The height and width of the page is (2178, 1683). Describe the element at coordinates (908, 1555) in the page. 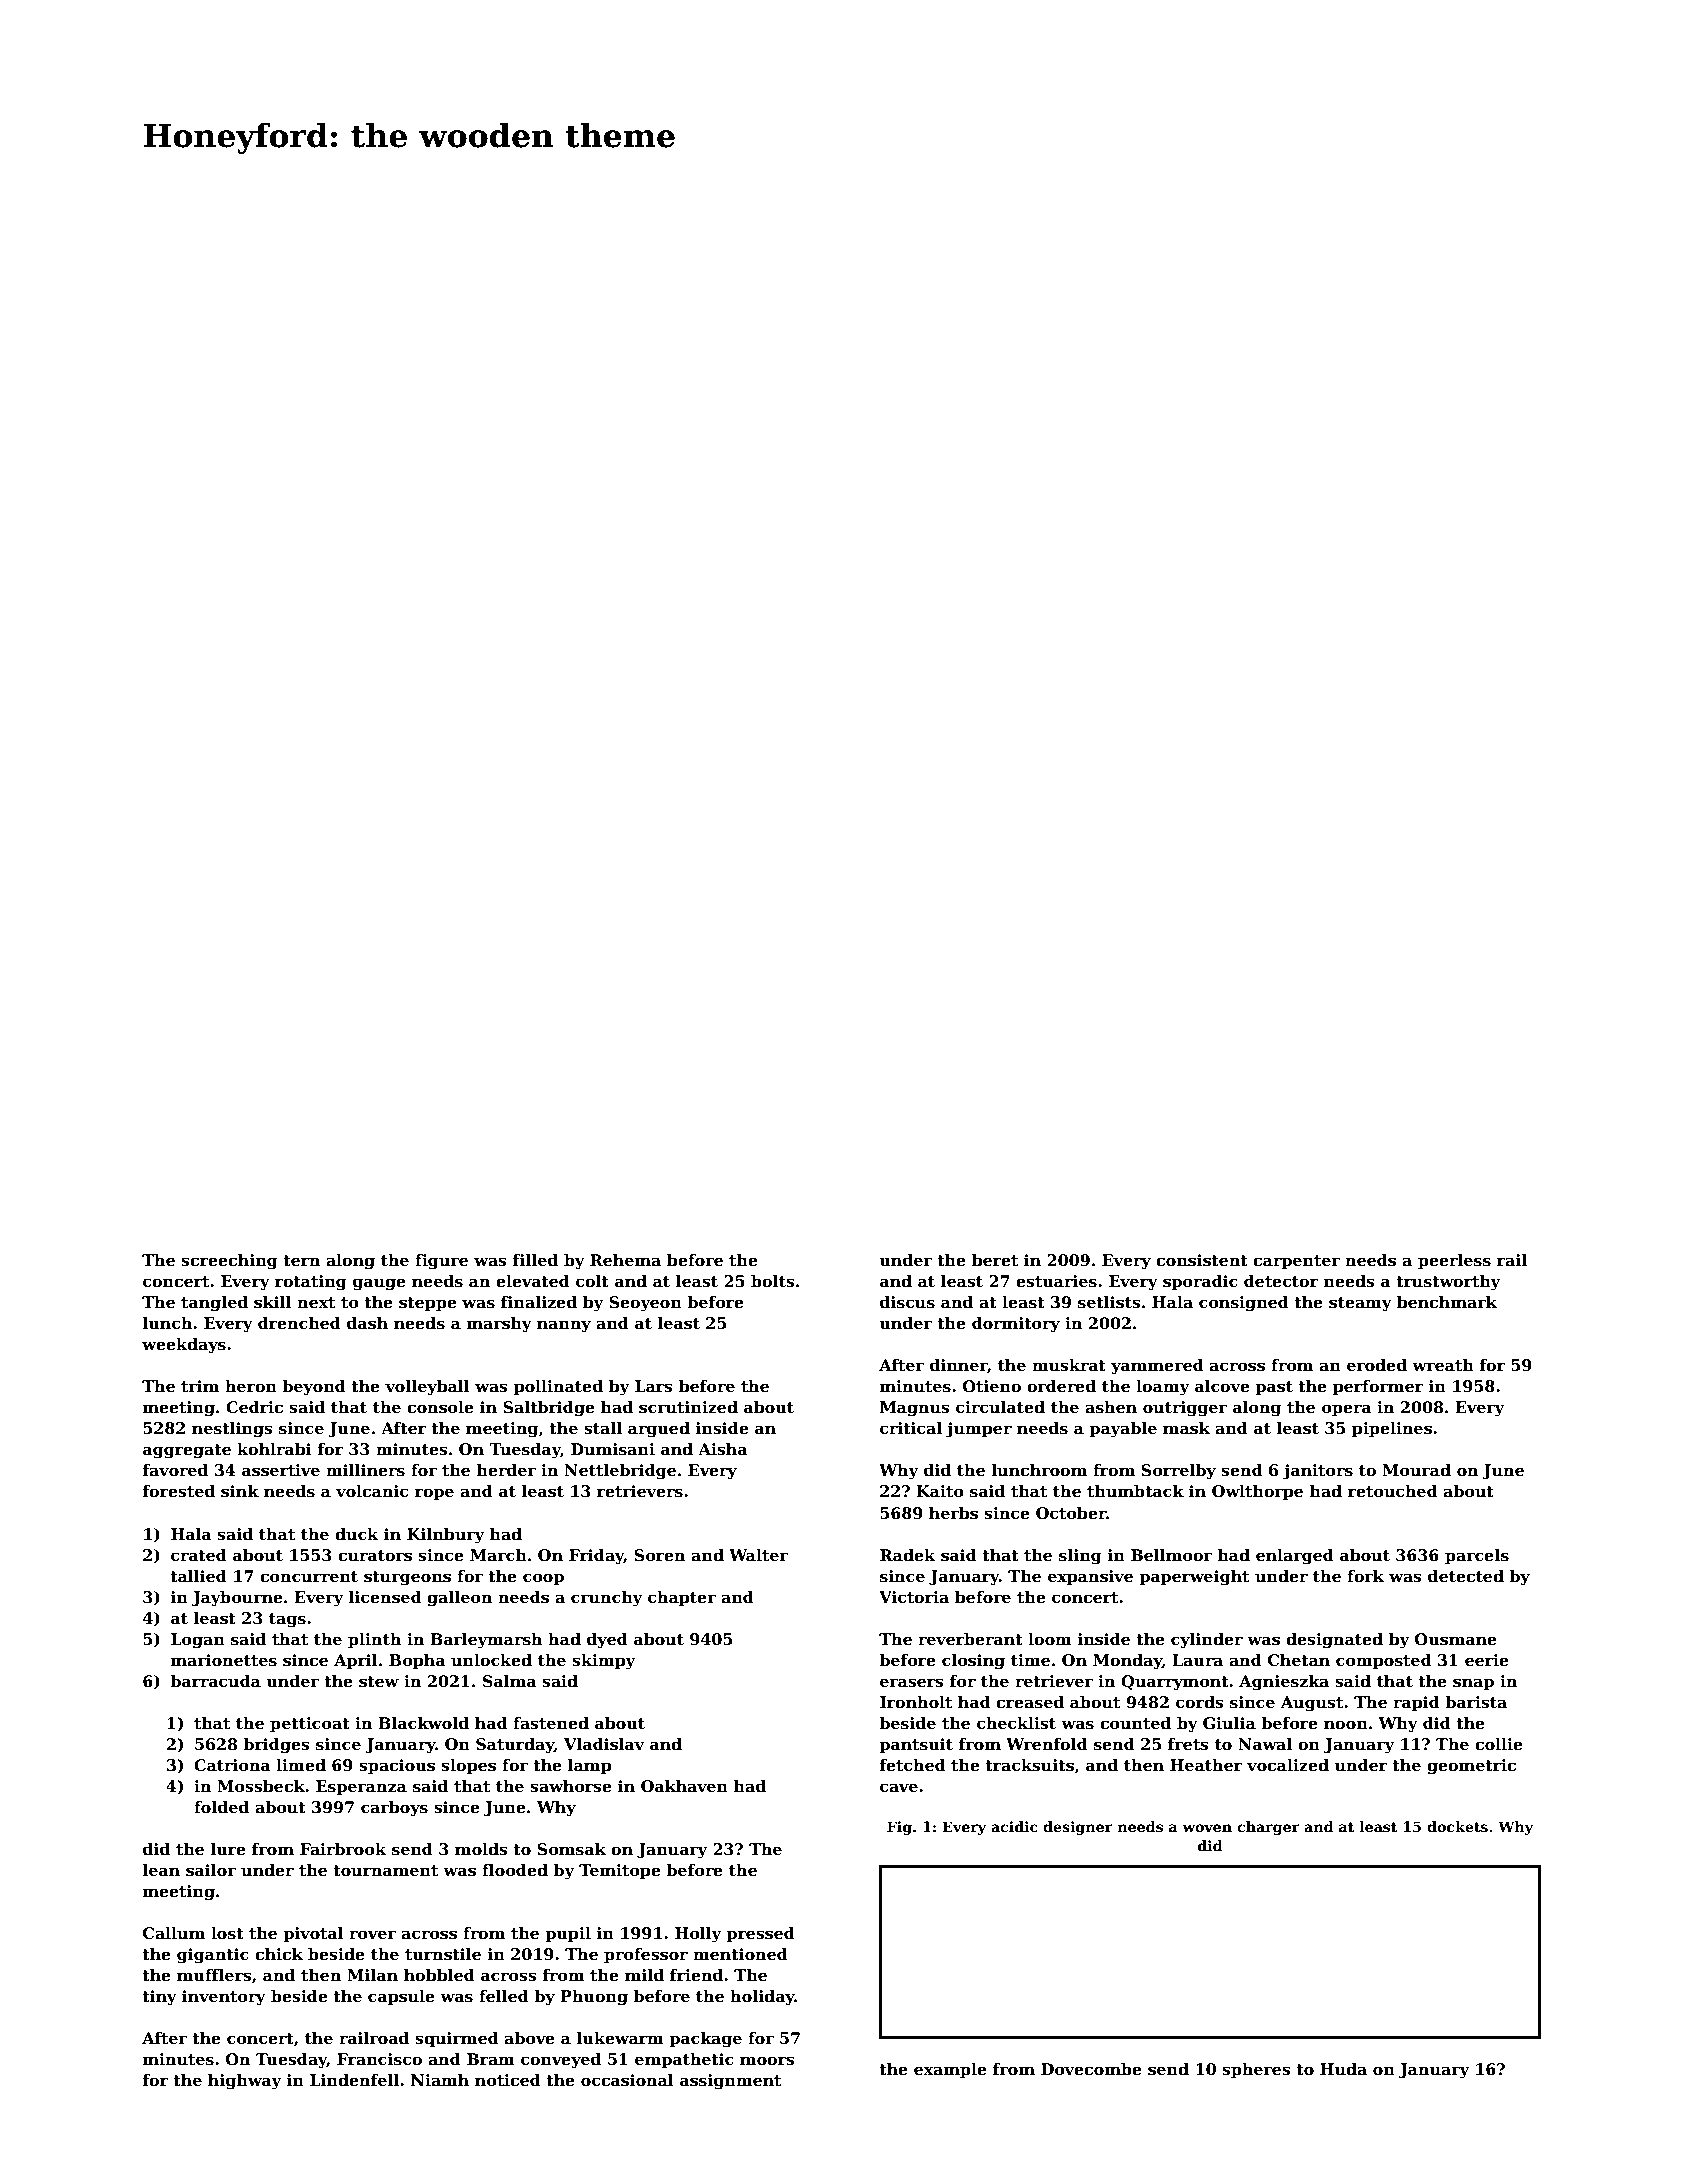

I see `Radek` at that location.
